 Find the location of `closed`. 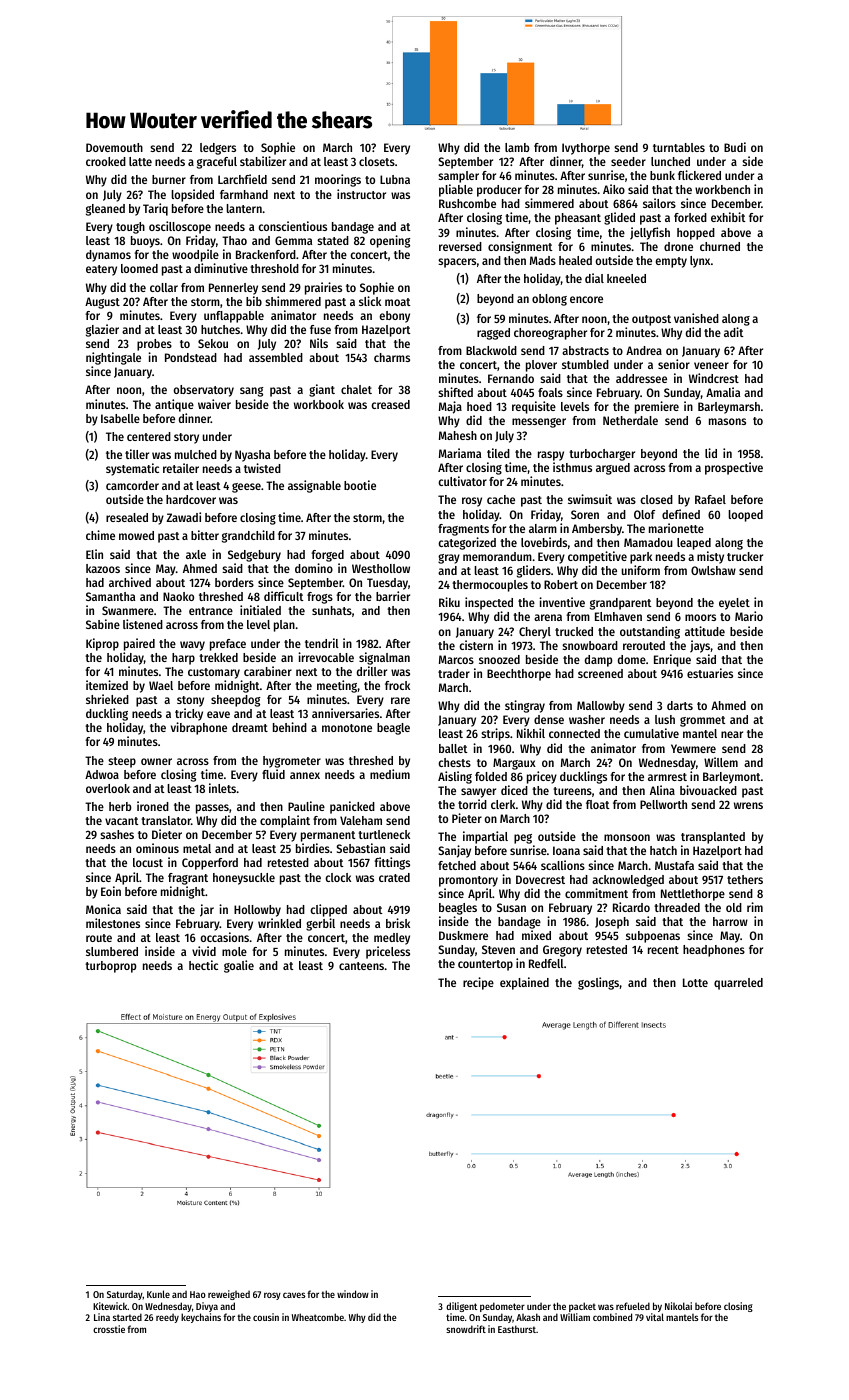

closed is located at coordinates (656, 499).
